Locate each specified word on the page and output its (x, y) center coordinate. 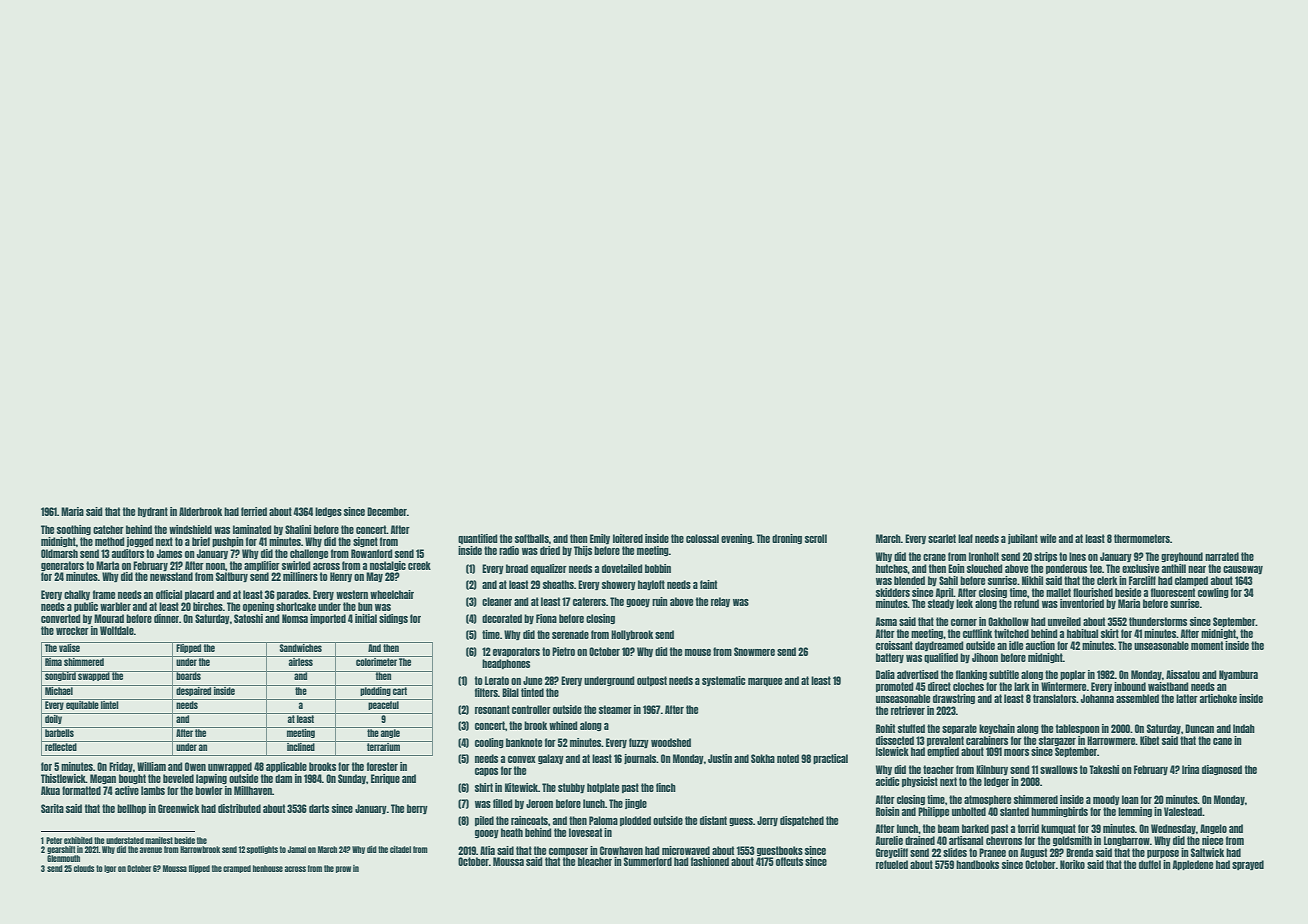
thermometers (1142, 538)
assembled (1137, 698)
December (387, 511)
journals (640, 759)
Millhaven (253, 790)
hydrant (153, 512)
